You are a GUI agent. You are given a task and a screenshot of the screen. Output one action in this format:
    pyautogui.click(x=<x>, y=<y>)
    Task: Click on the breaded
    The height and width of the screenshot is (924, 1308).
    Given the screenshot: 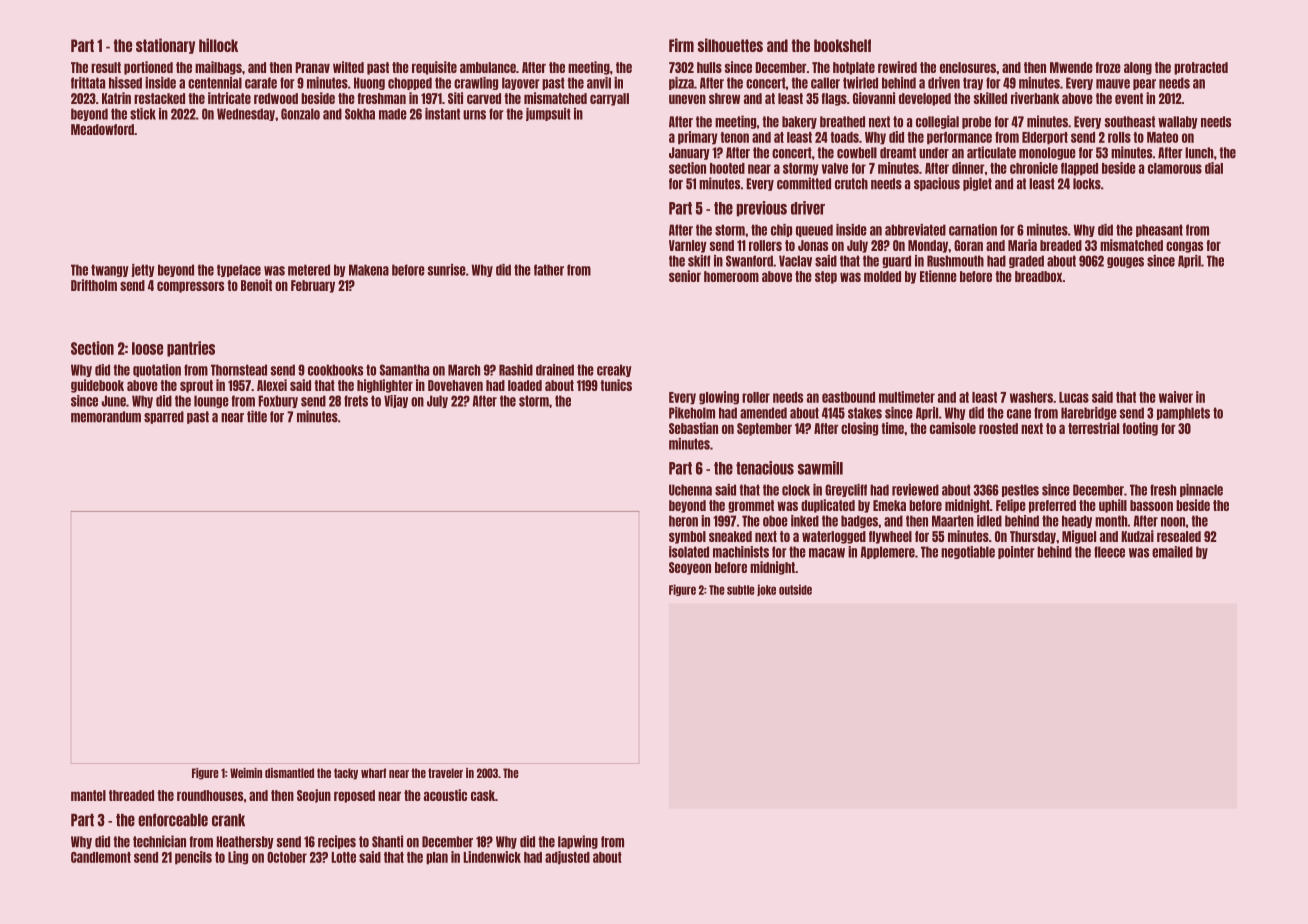 What is the action you would take?
    pyautogui.click(x=1061, y=245)
